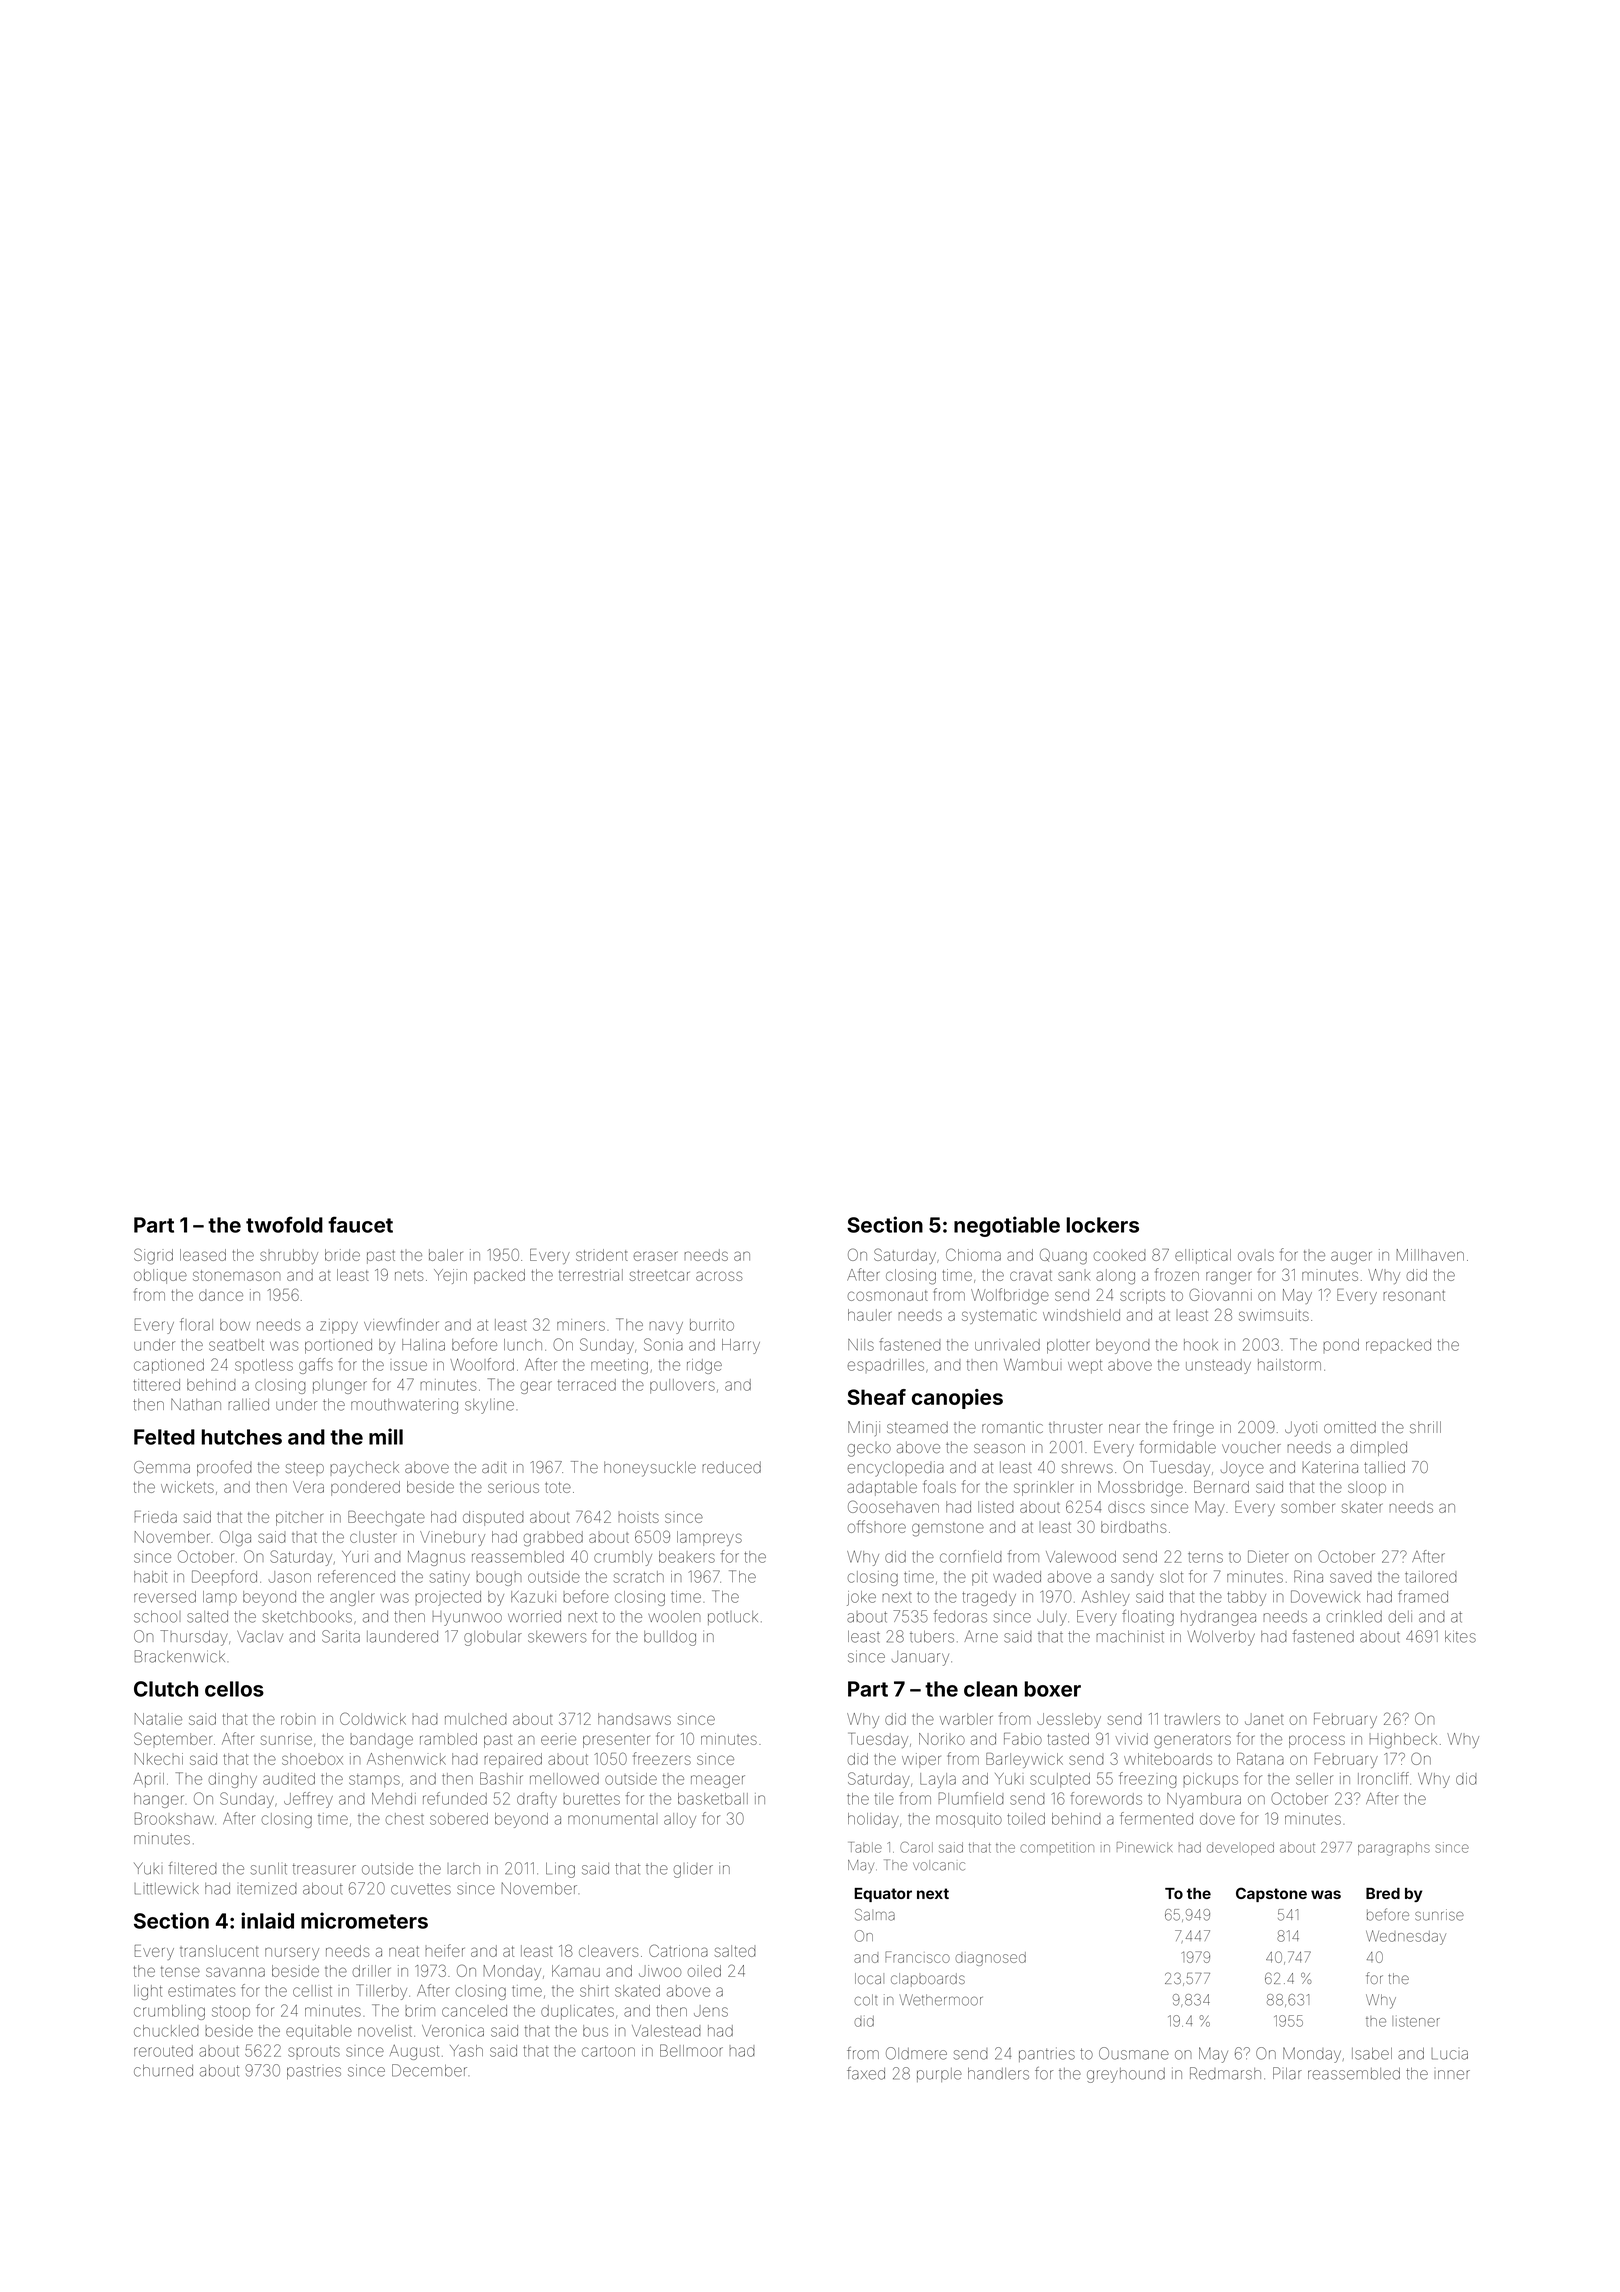 The width and height of the image is (1620, 2292). I want to click on mulched, so click(476, 1719).
